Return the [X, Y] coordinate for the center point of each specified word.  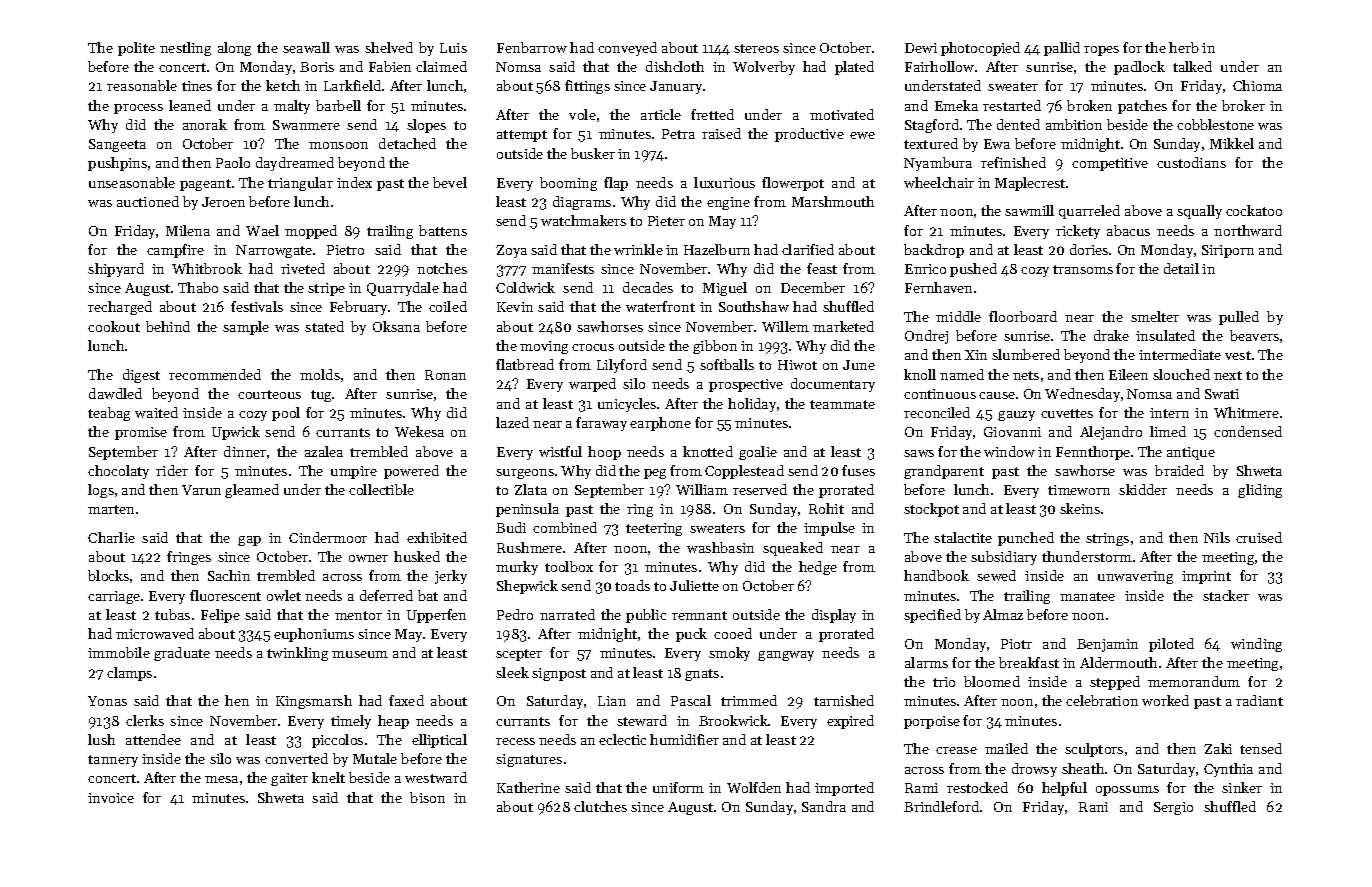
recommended [215, 374]
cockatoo [1254, 210]
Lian [612, 701]
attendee [153, 739]
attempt [522, 136]
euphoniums [314, 635]
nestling [185, 49]
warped [592, 385]
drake [1111, 335]
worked [1165, 700]
